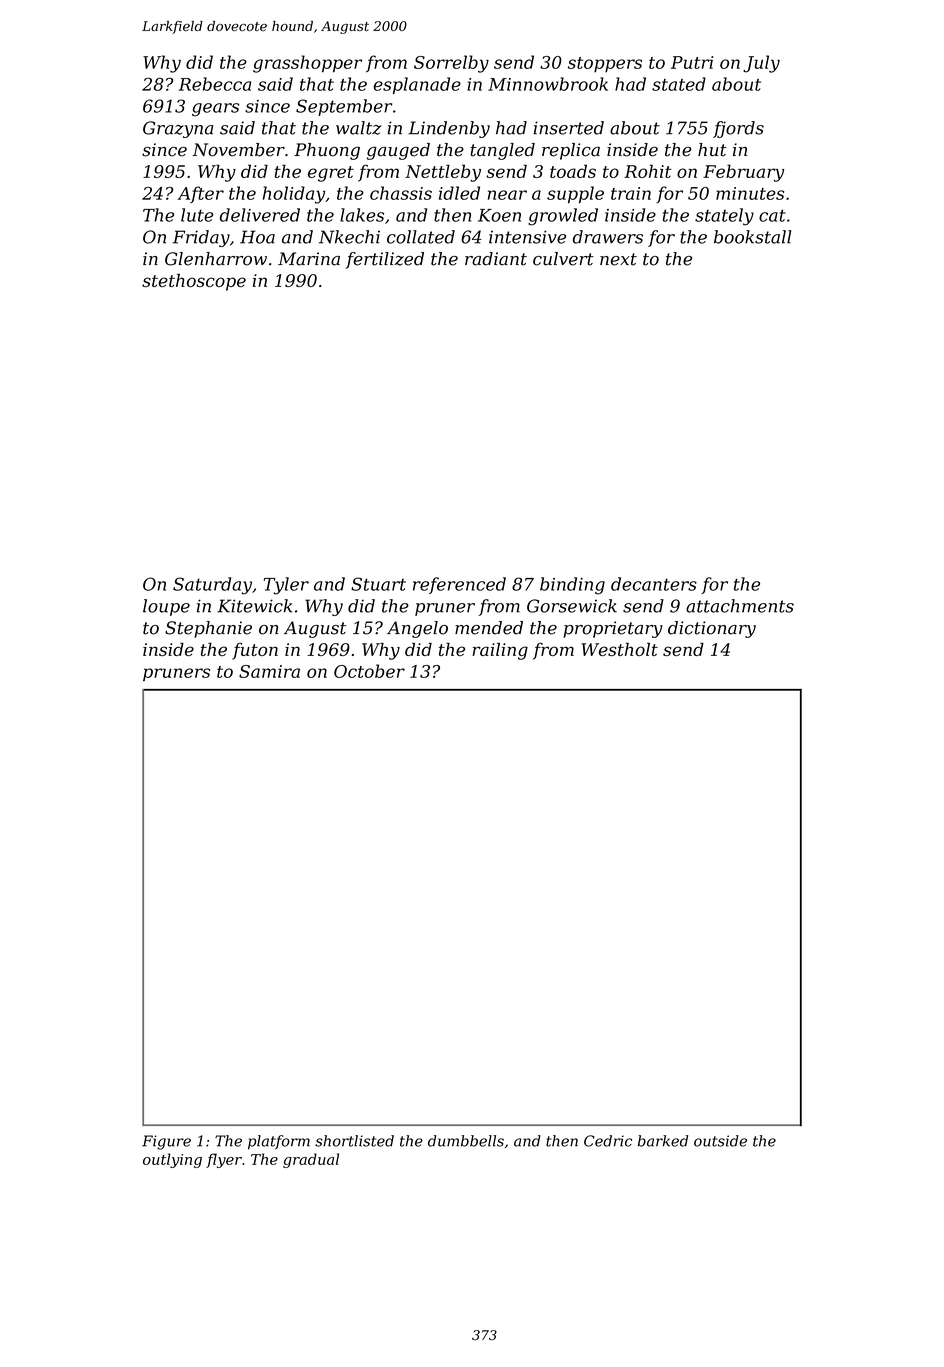 The width and height of the page is (944, 1367). I want to click on outside, so click(720, 1141).
